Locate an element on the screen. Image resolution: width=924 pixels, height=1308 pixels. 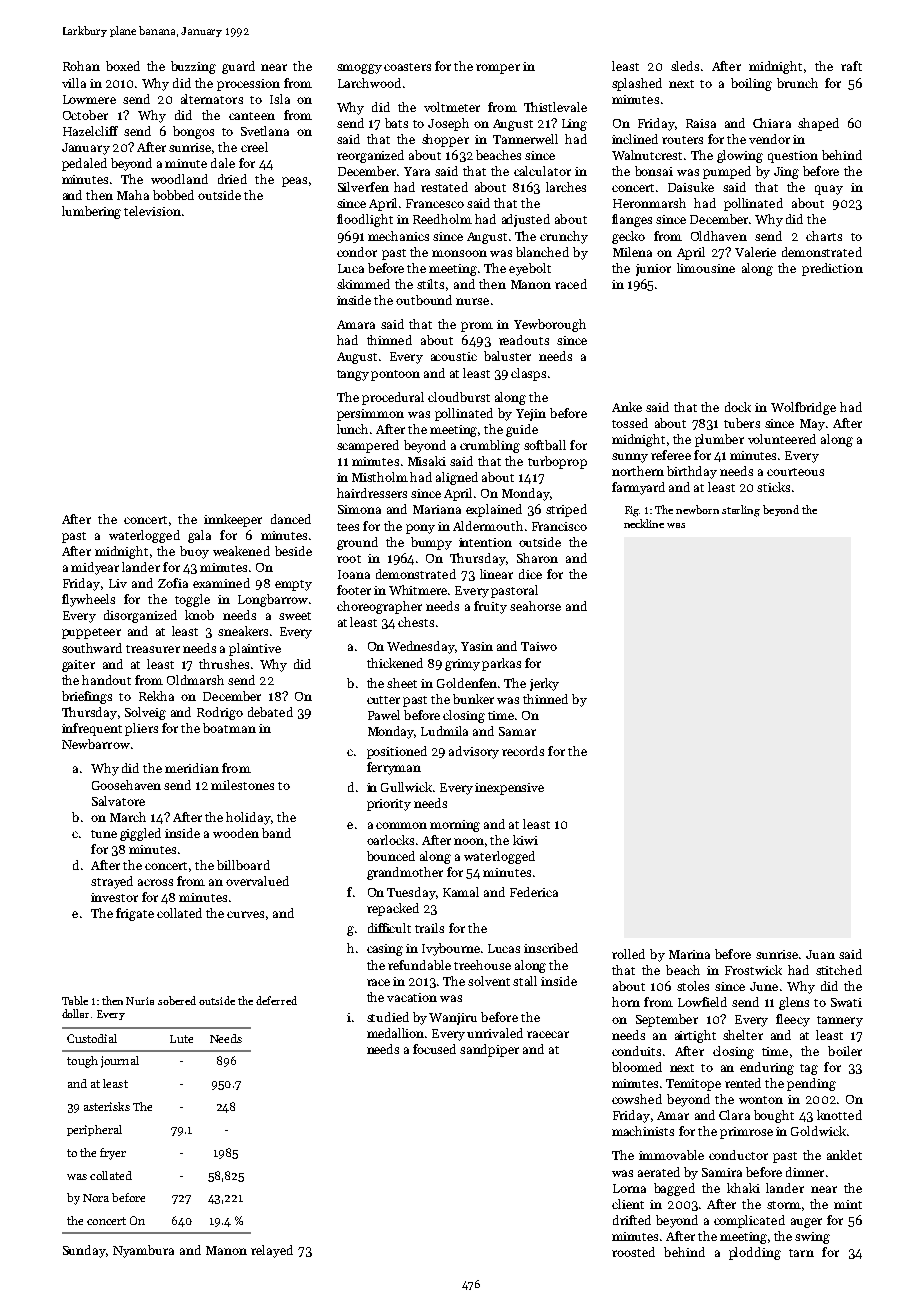
medallion is located at coordinates (395, 1033).
